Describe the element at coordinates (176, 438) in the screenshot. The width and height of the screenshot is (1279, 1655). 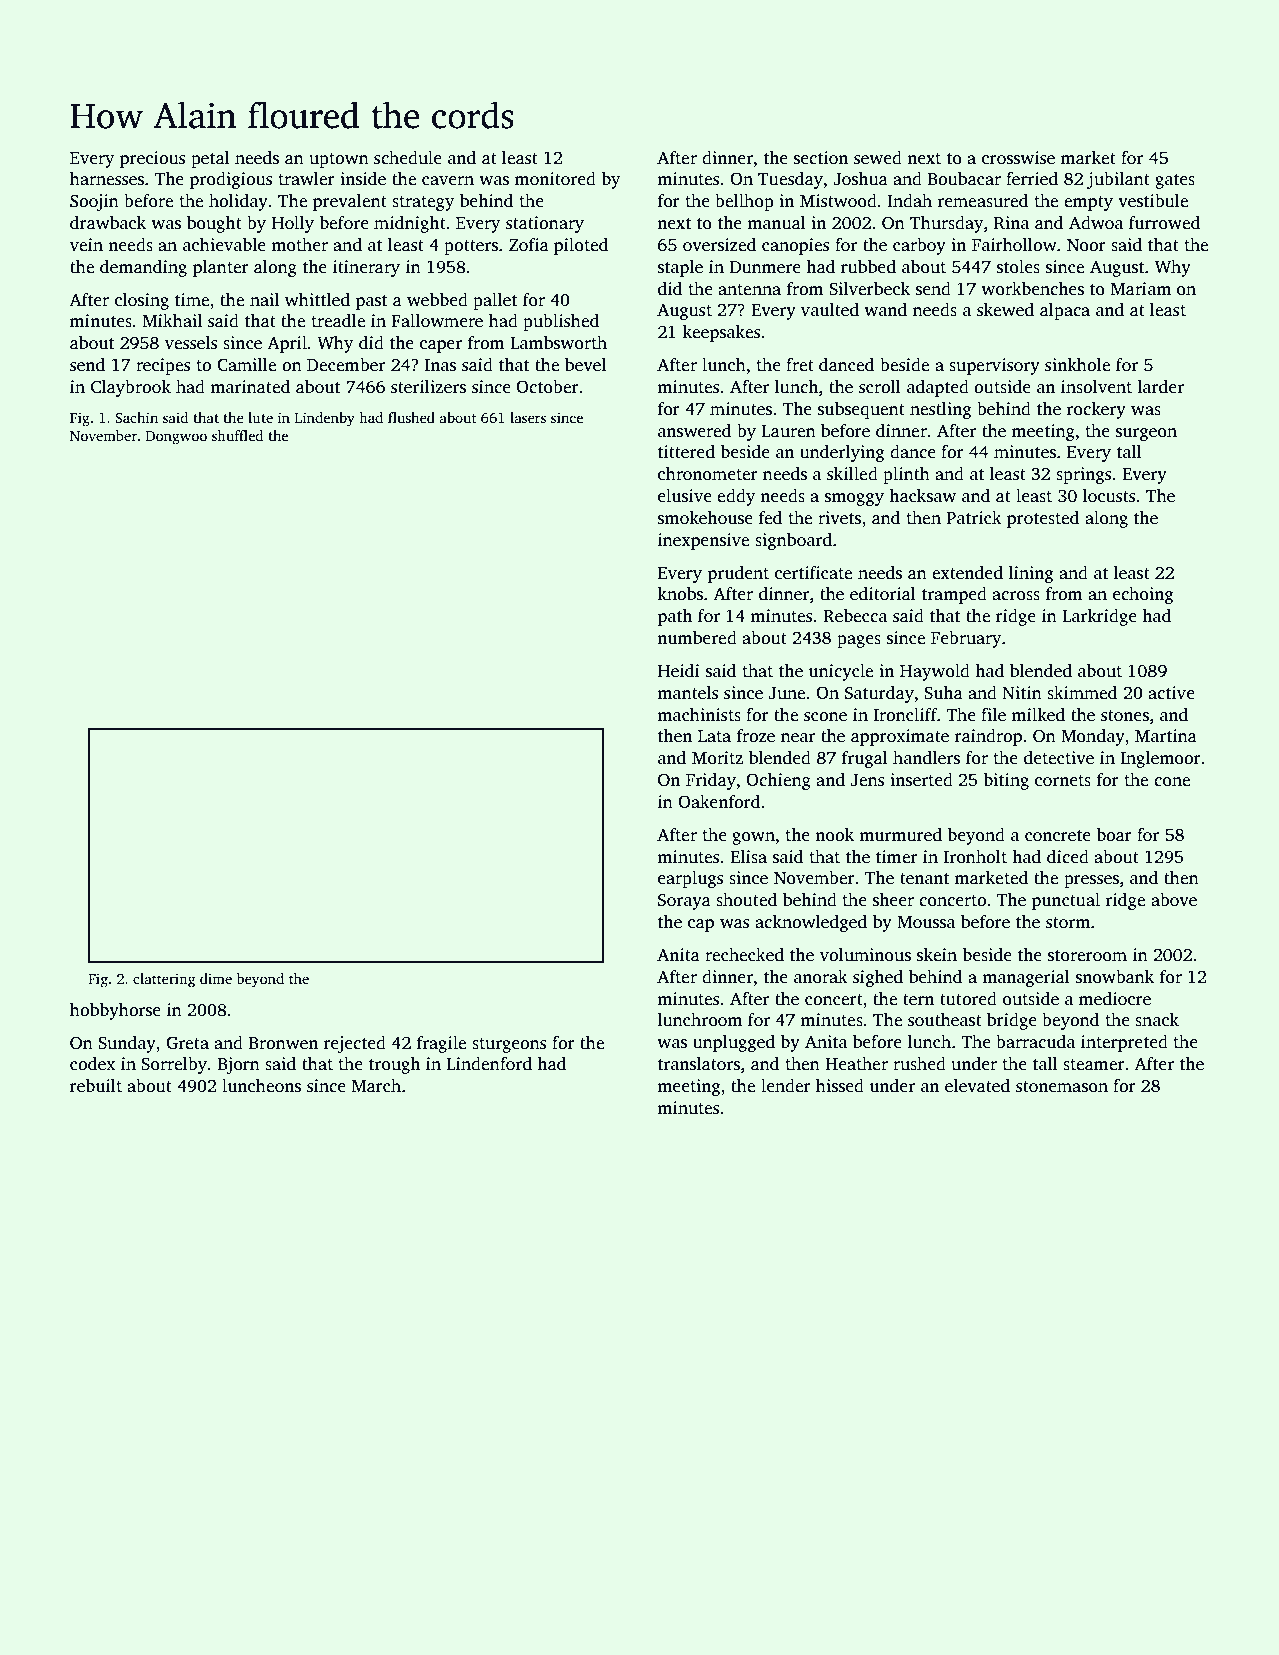
I see `Dongwoo` at that location.
